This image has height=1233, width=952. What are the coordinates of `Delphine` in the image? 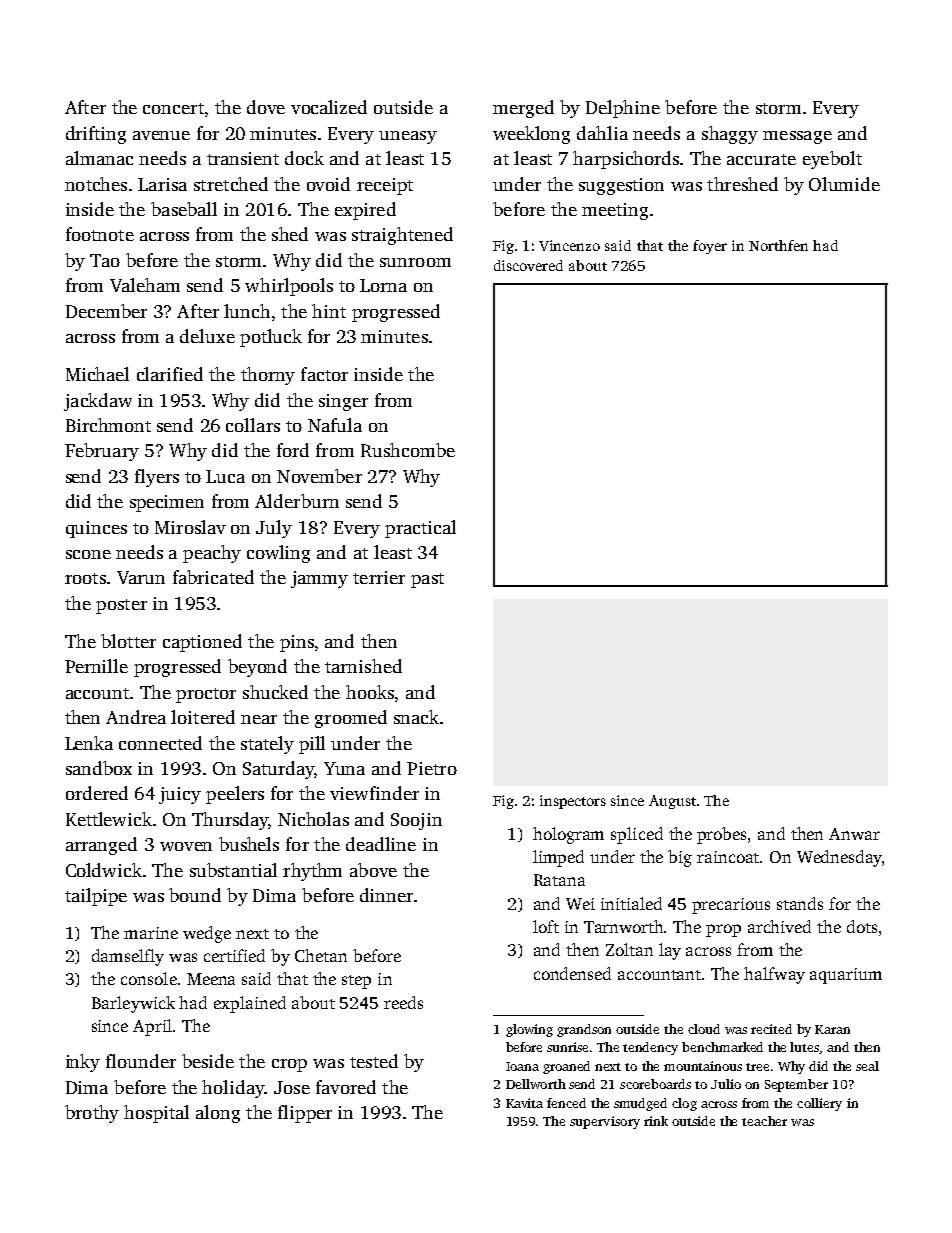 It's located at (623, 109).
